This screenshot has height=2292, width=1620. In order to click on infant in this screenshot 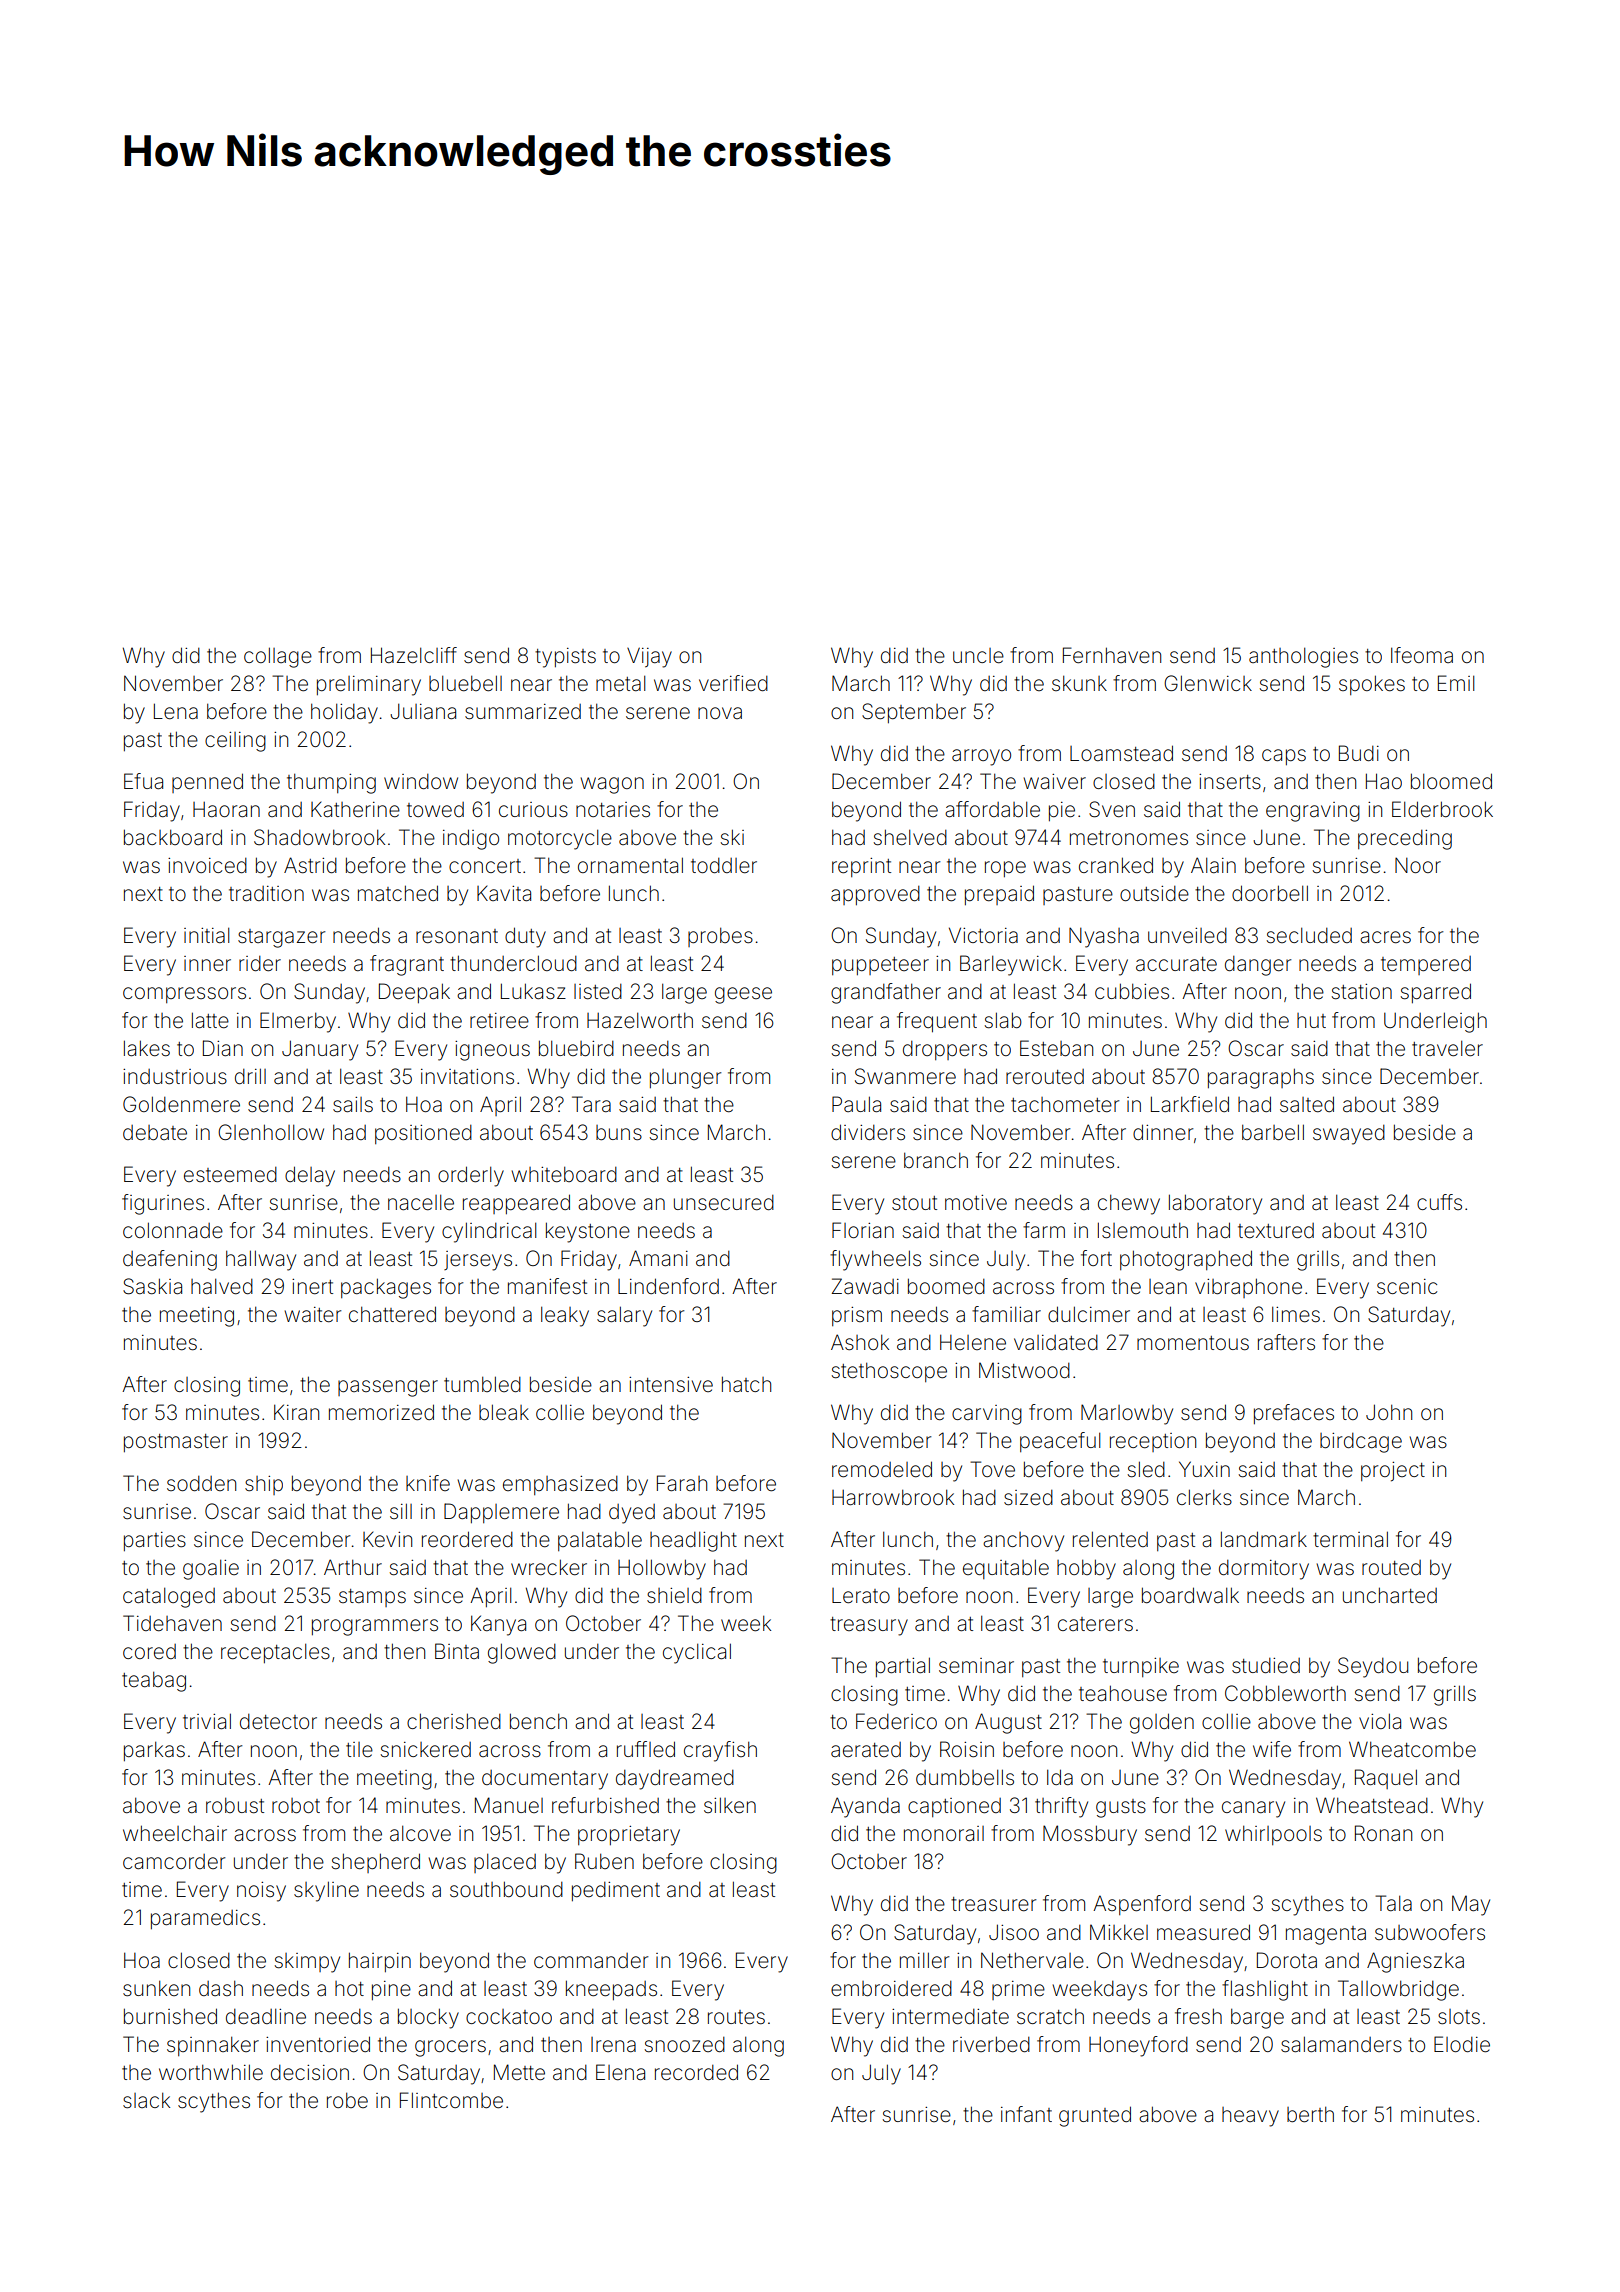, I will do `click(1026, 2114)`.
